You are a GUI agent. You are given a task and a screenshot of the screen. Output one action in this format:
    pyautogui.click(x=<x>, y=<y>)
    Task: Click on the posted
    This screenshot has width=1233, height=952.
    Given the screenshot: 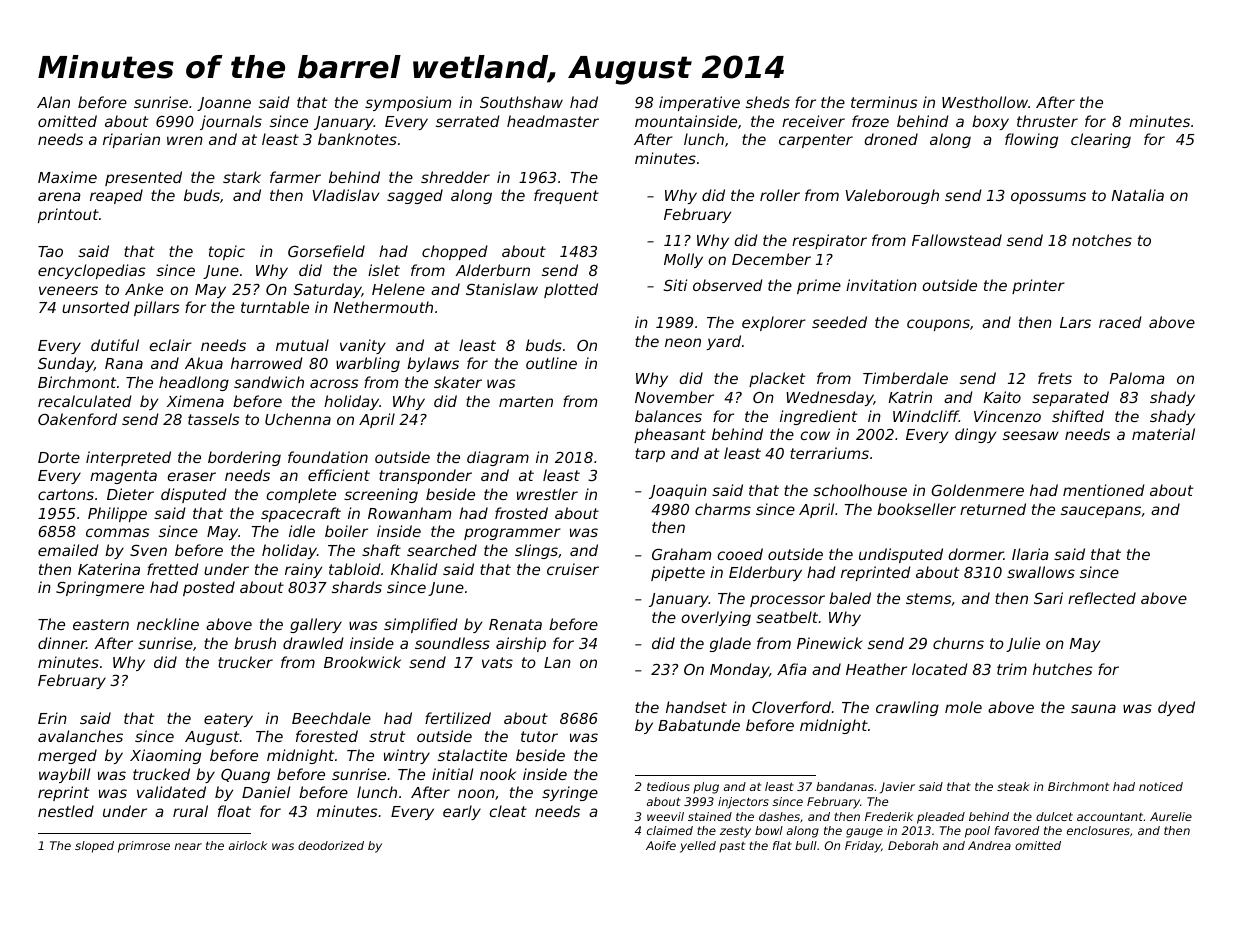 What is the action you would take?
    pyautogui.click(x=209, y=588)
